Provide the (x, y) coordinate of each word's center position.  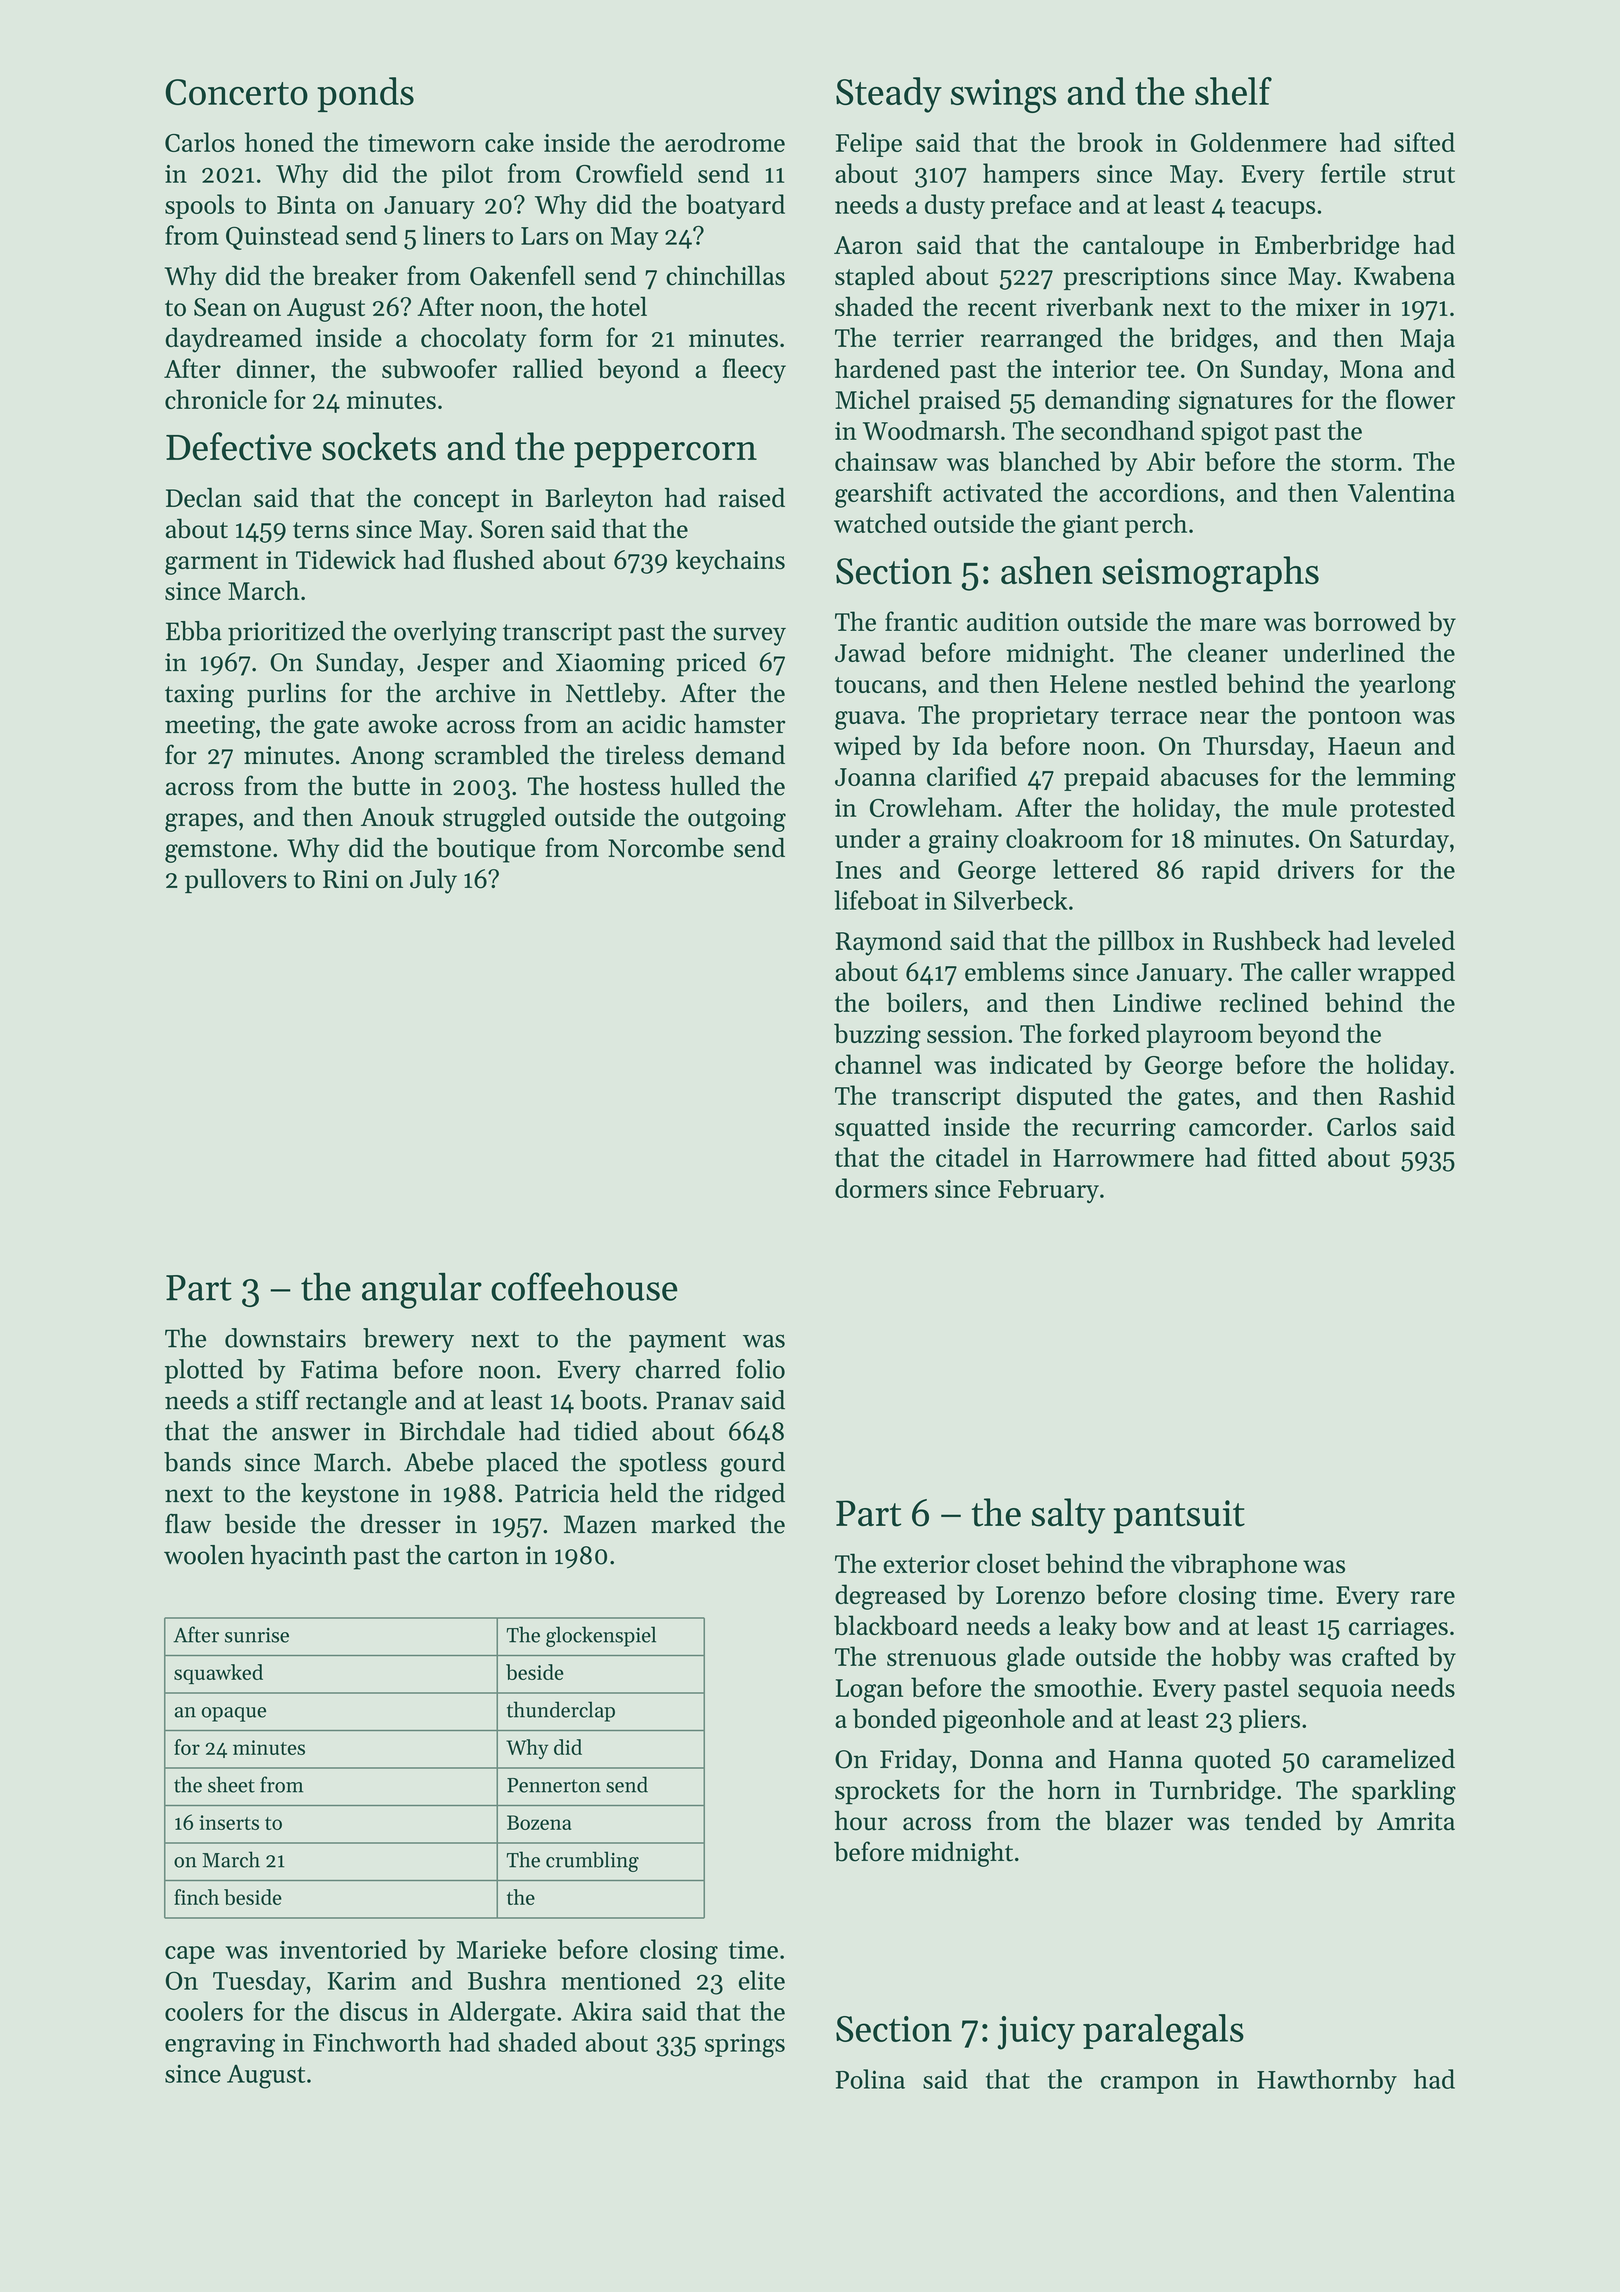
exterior (926, 1564)
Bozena (539, 1822)
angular (422, 1291)
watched (880, 523)
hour (861, 1821)
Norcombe (666, 848)
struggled (494, 819)
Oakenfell (522, 275)
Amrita (1416, 1821)
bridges (1211, 340)
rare (1433, 1597)
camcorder (1248, 1126)
